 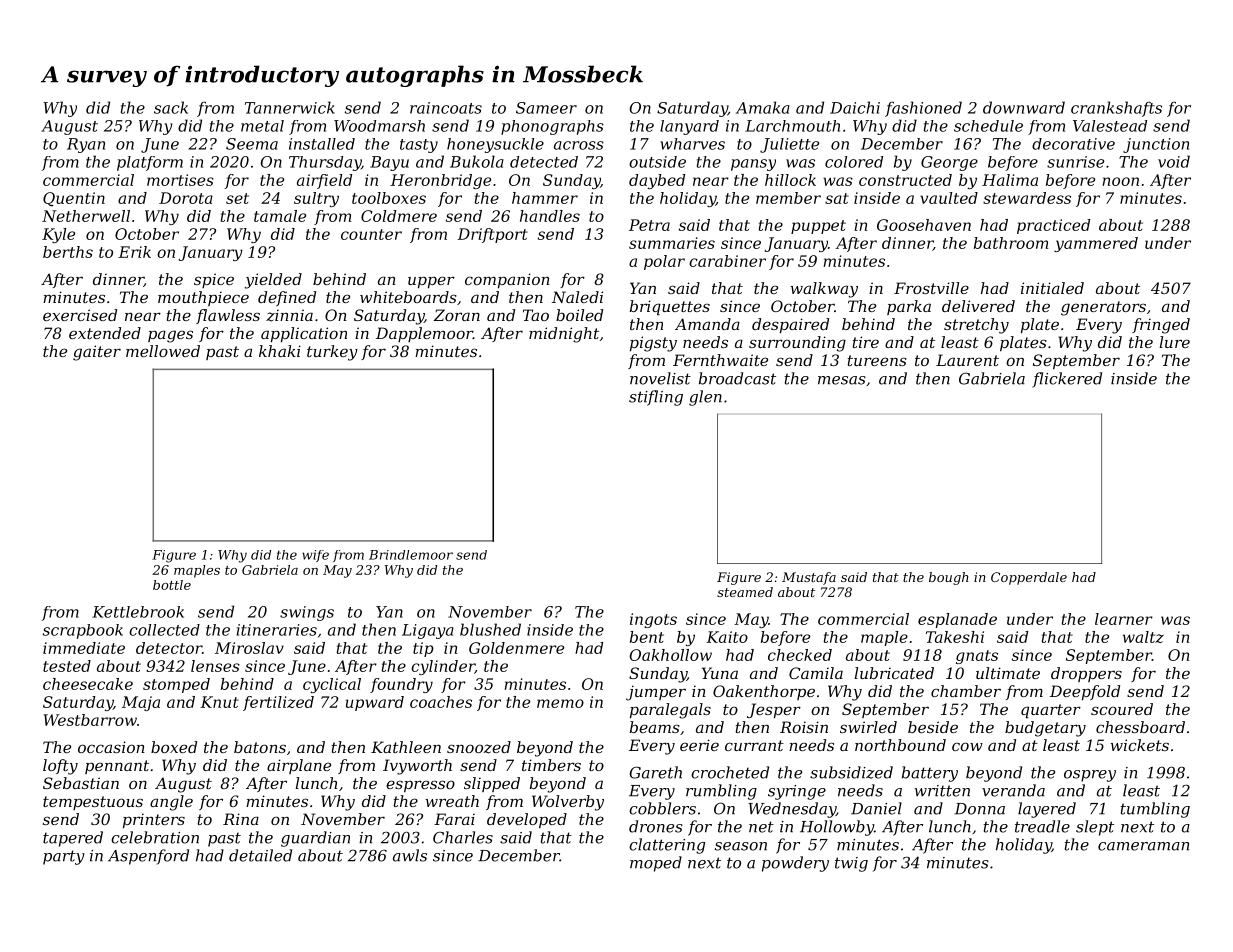 I want to click on Sebastian, so click(x=81, y=783).
